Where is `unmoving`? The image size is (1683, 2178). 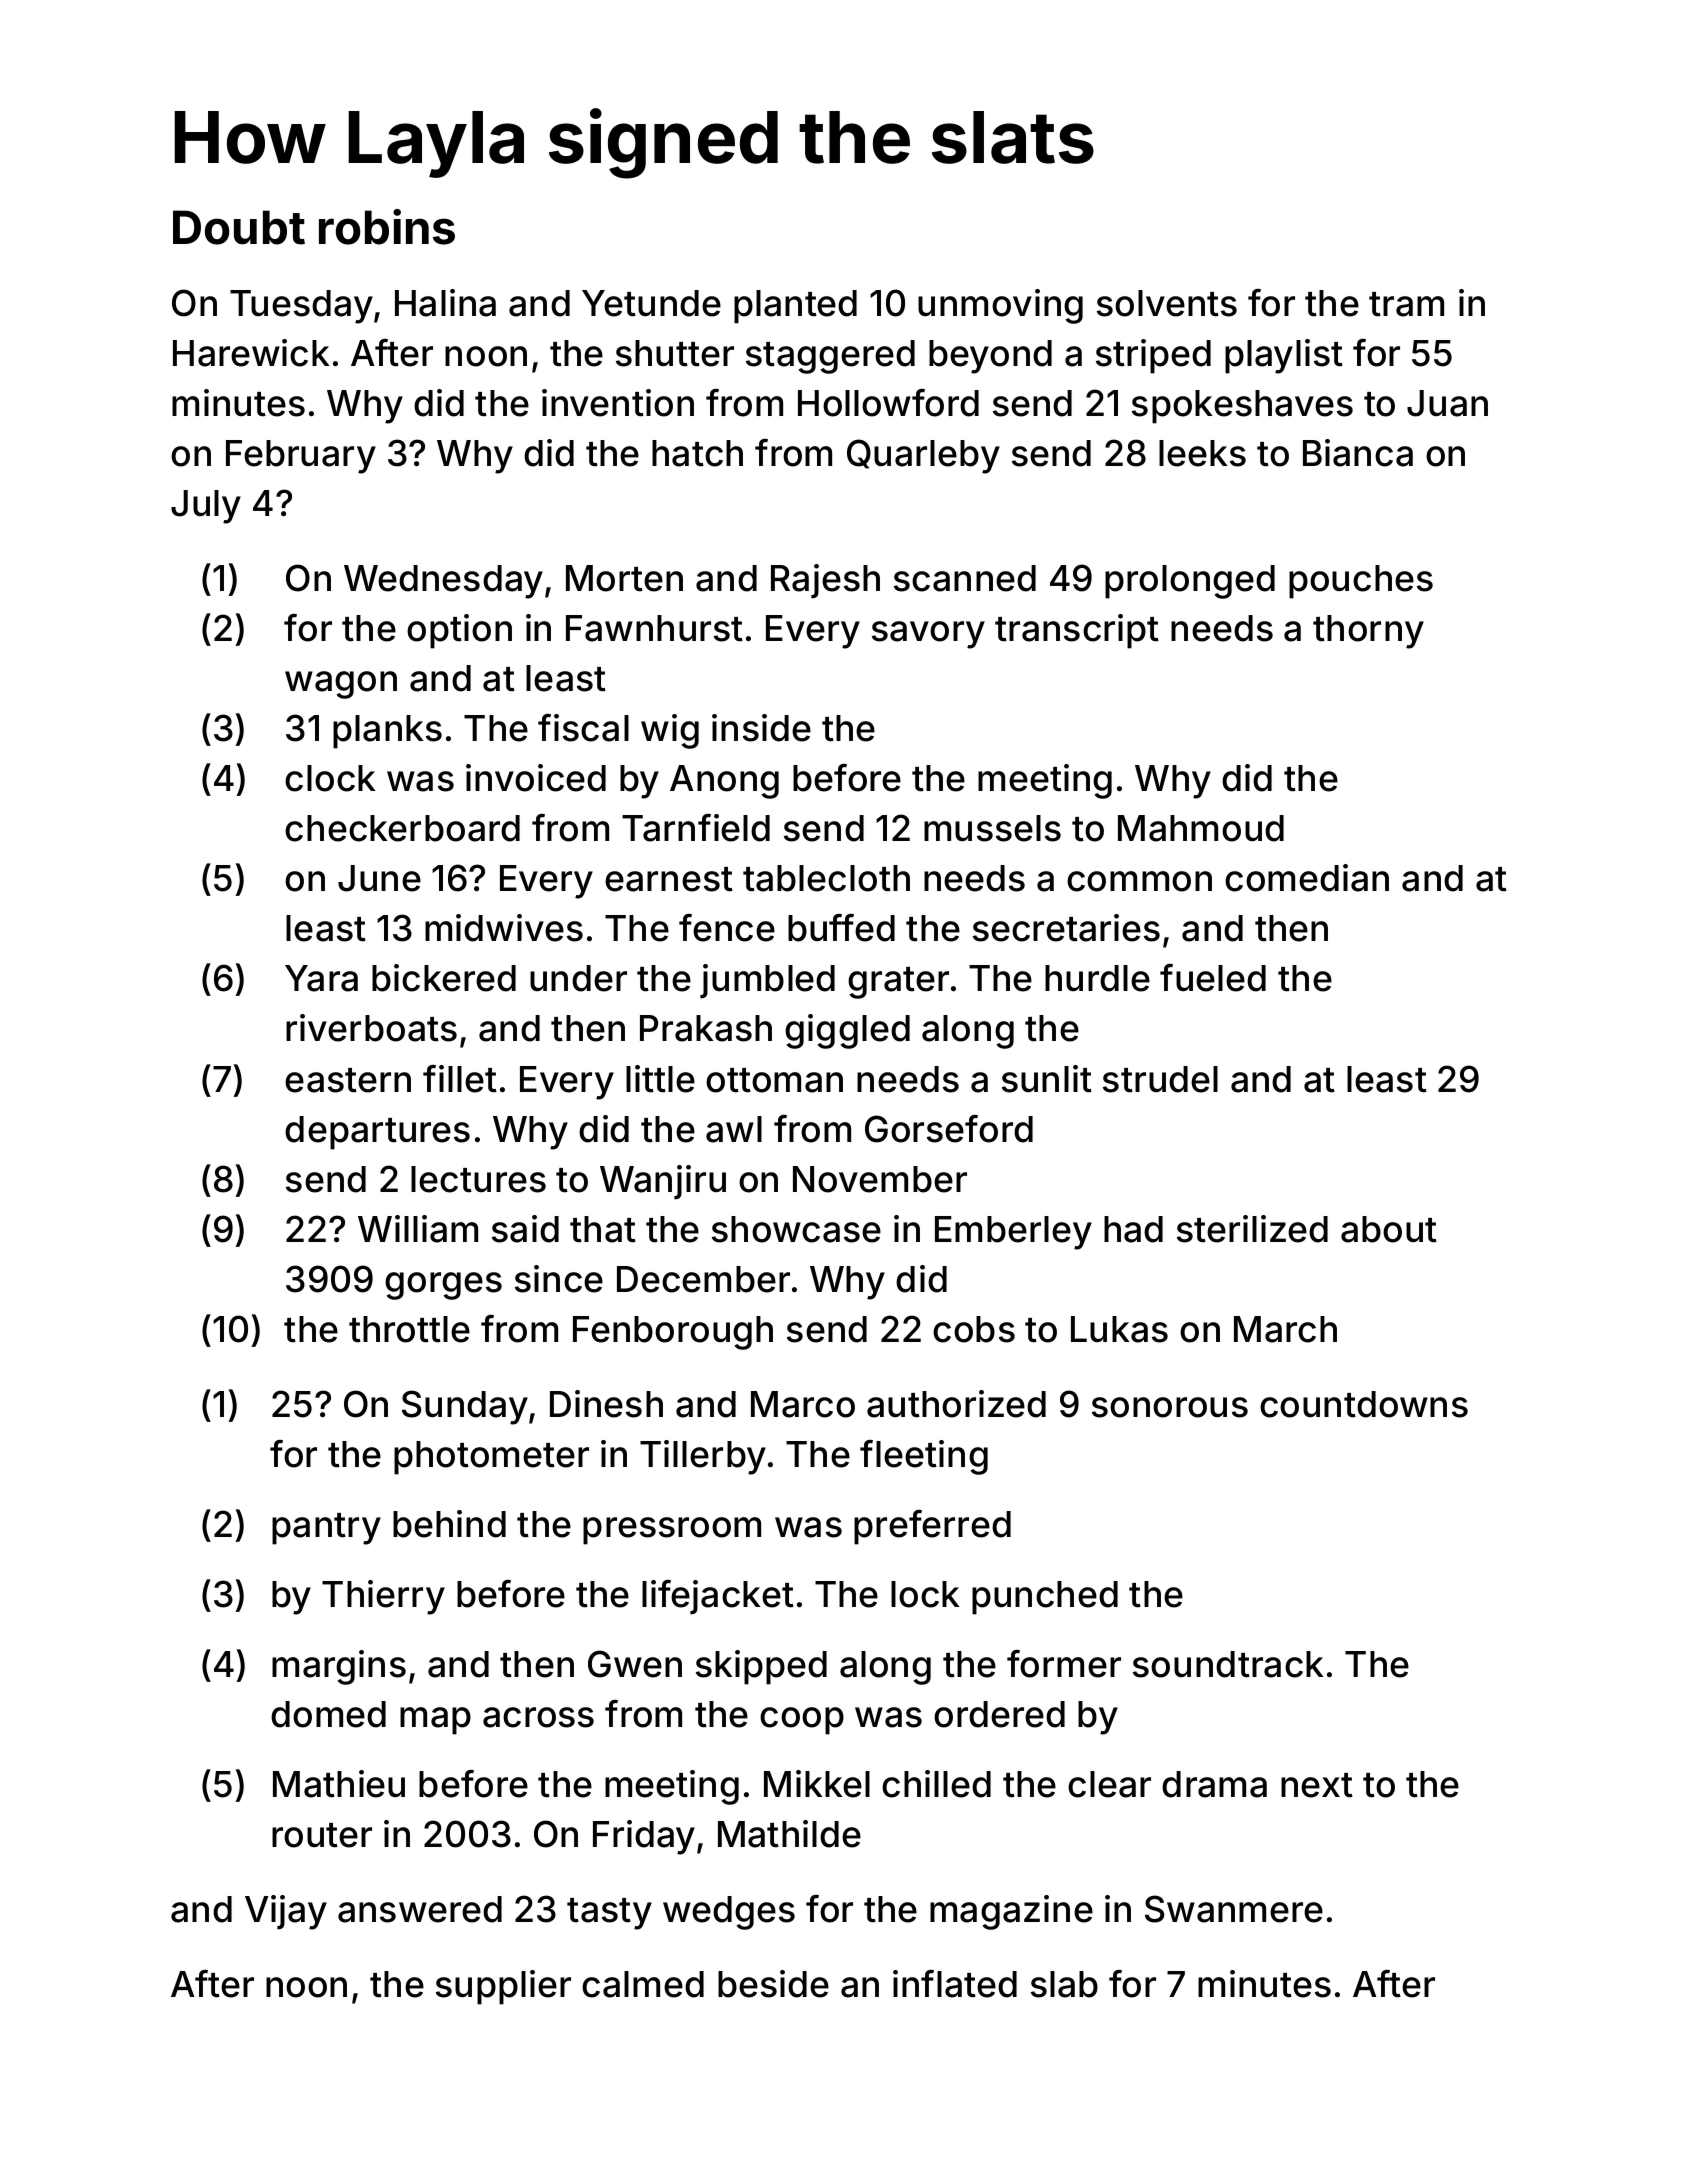 unmoving is located at coordinates (1000, 306).
